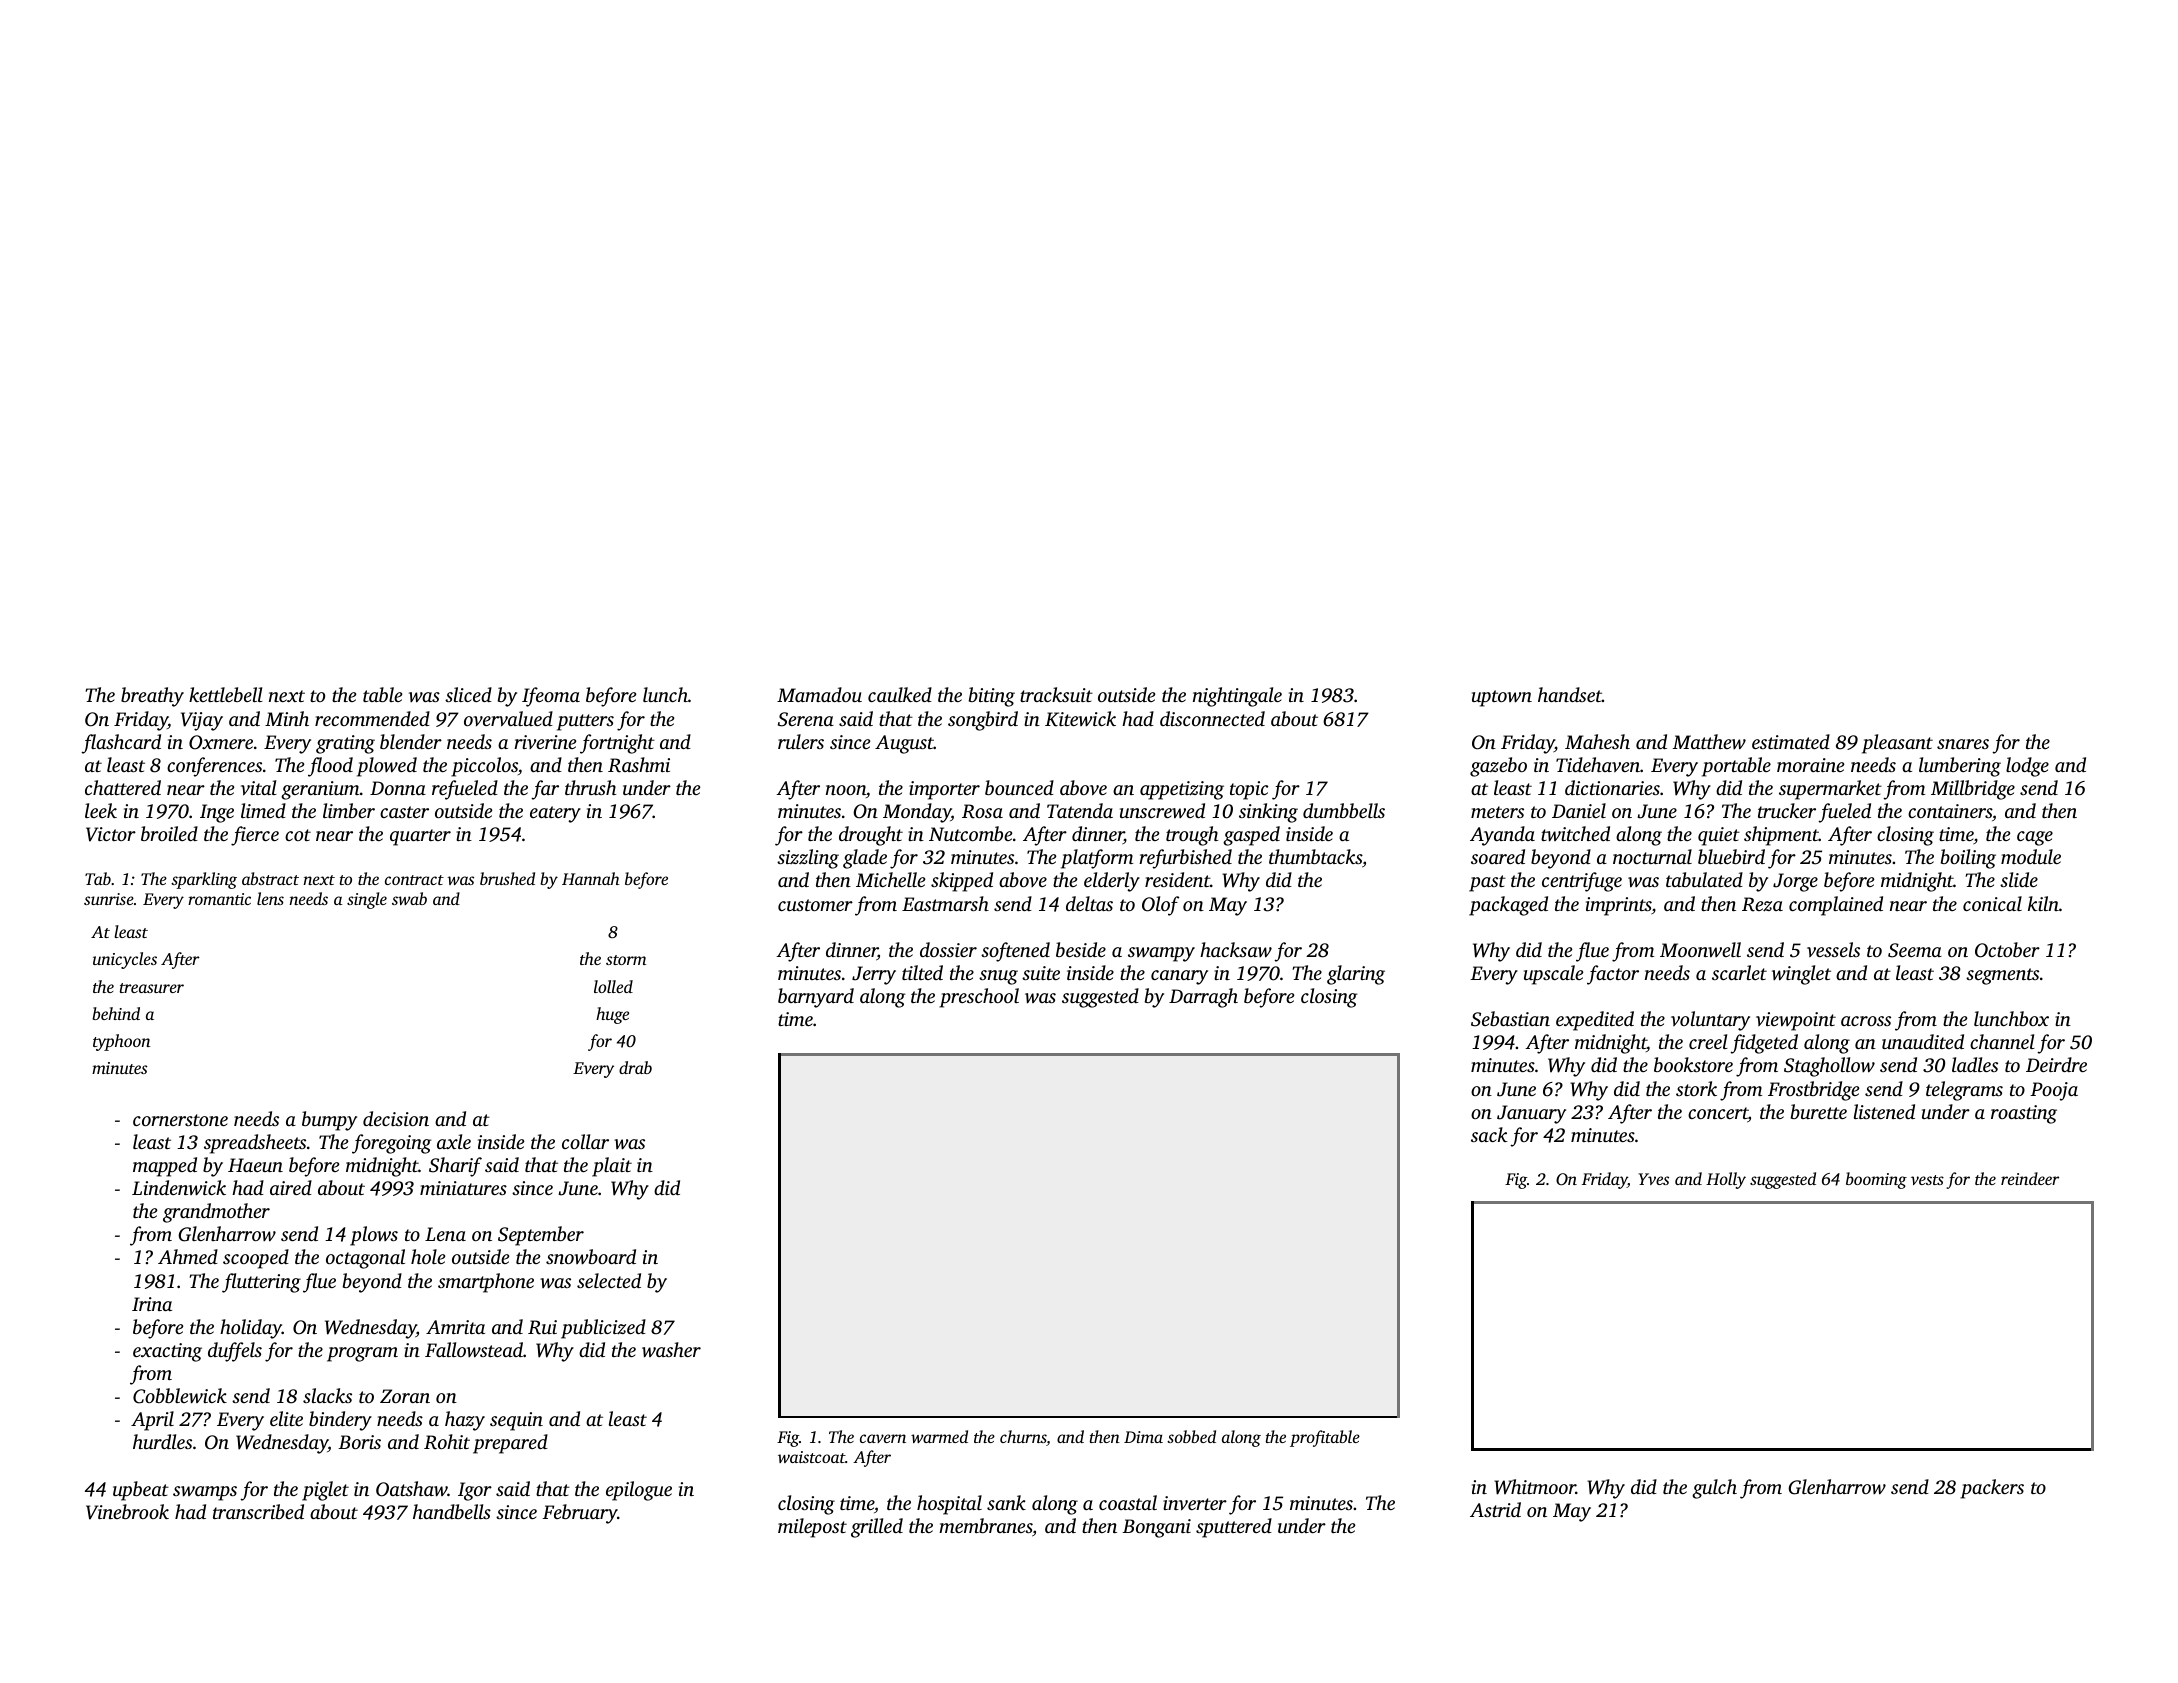  Describe the element at coordinates (165, 1167) in the document. I see `mapped` at that location.
